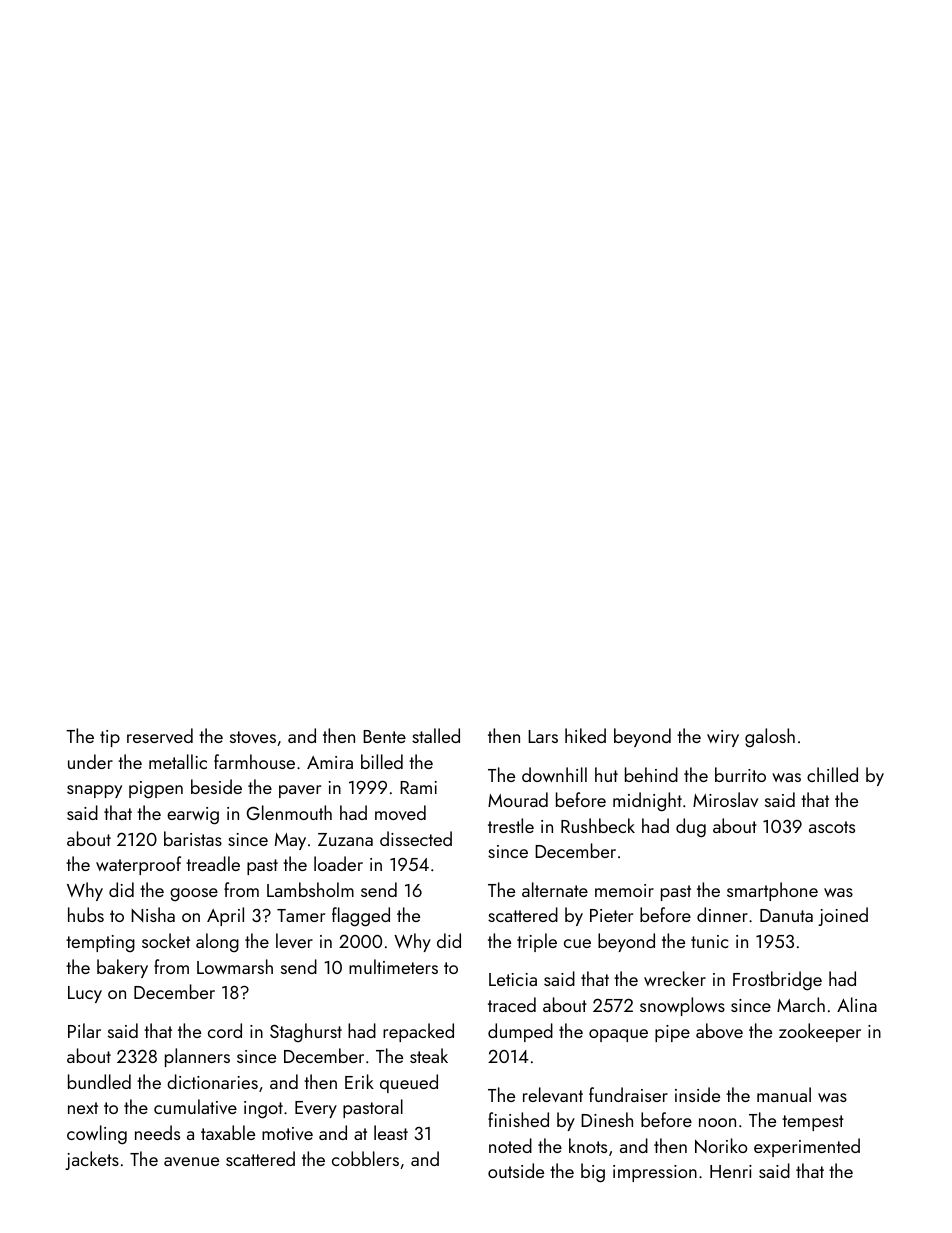 The height and width of the screenshot is (1233, 952). What do you see at coordinates (400, 812) in the screenshot?
I see `moved` at bounding box center [400, 812].
